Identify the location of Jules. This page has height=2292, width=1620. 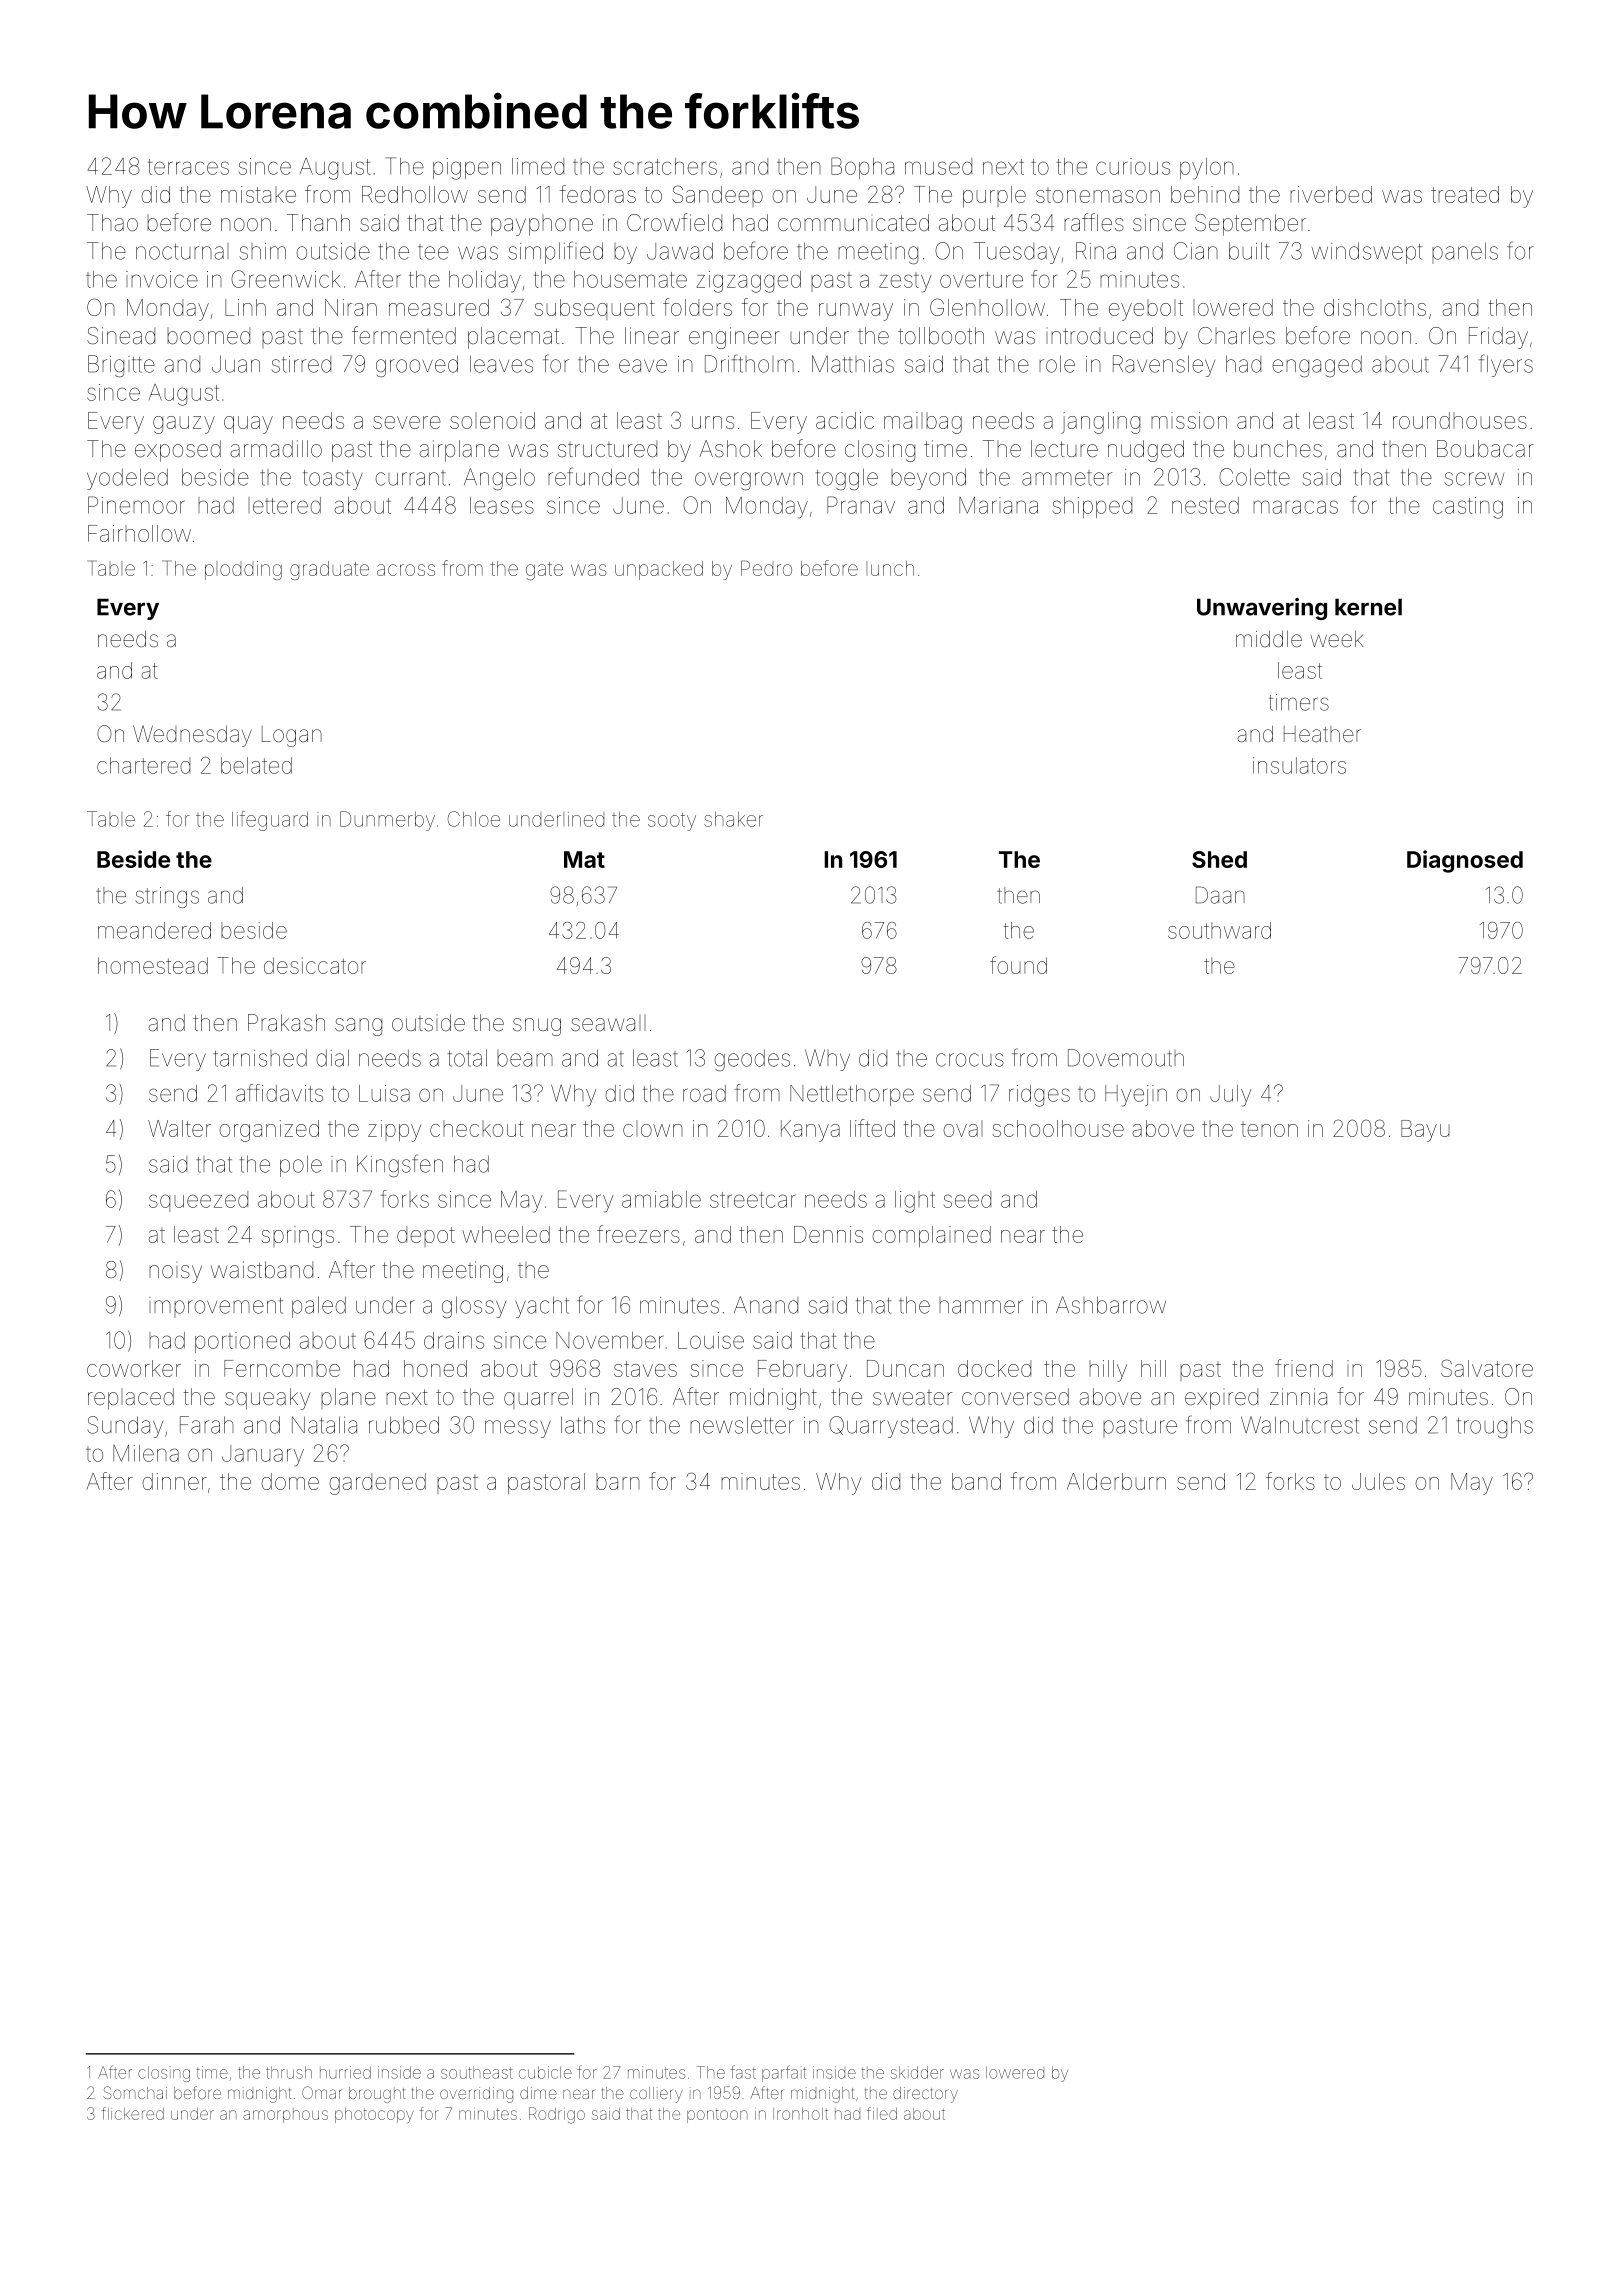
(1378, 1481).
